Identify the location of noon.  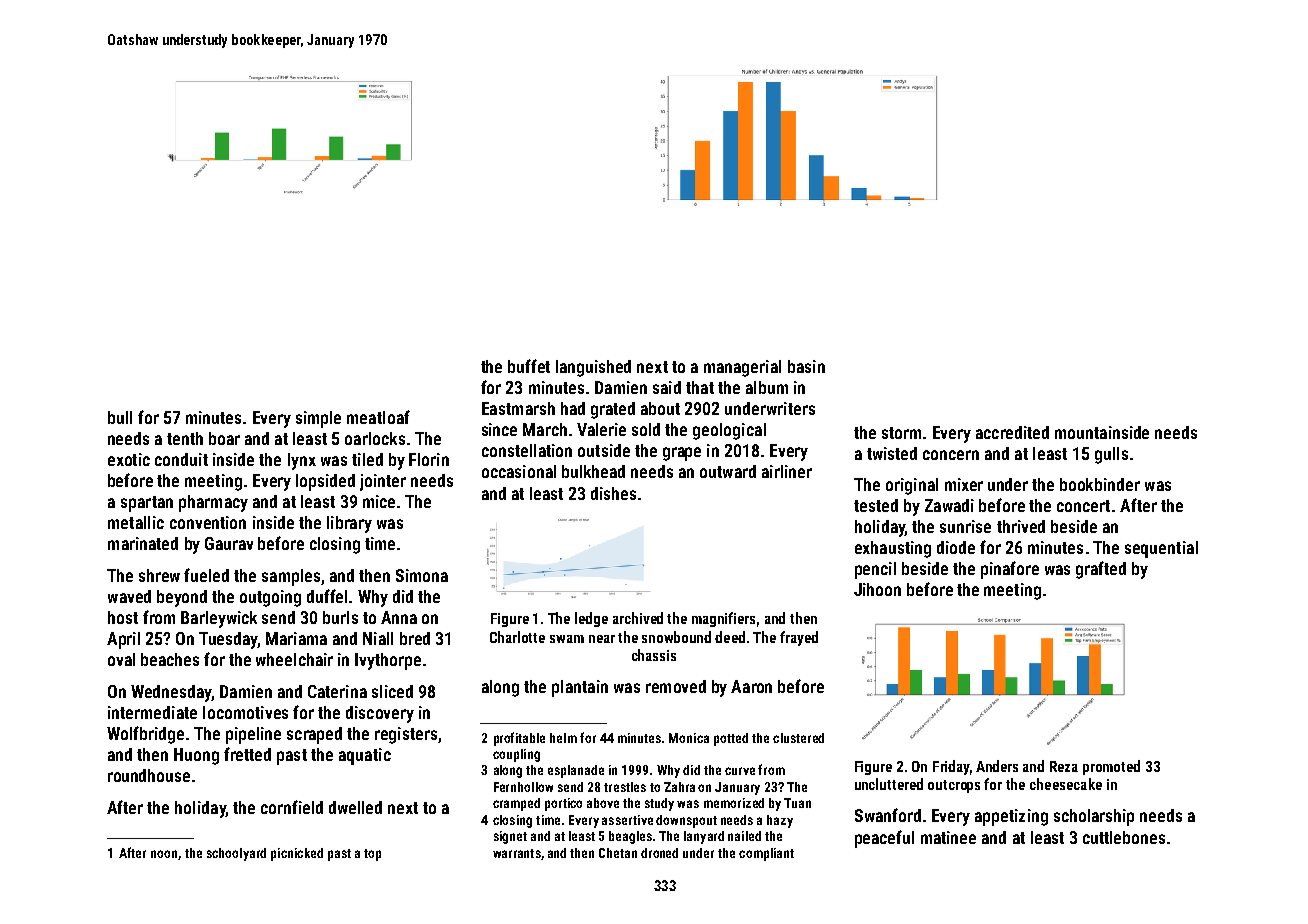
(164, 854).
